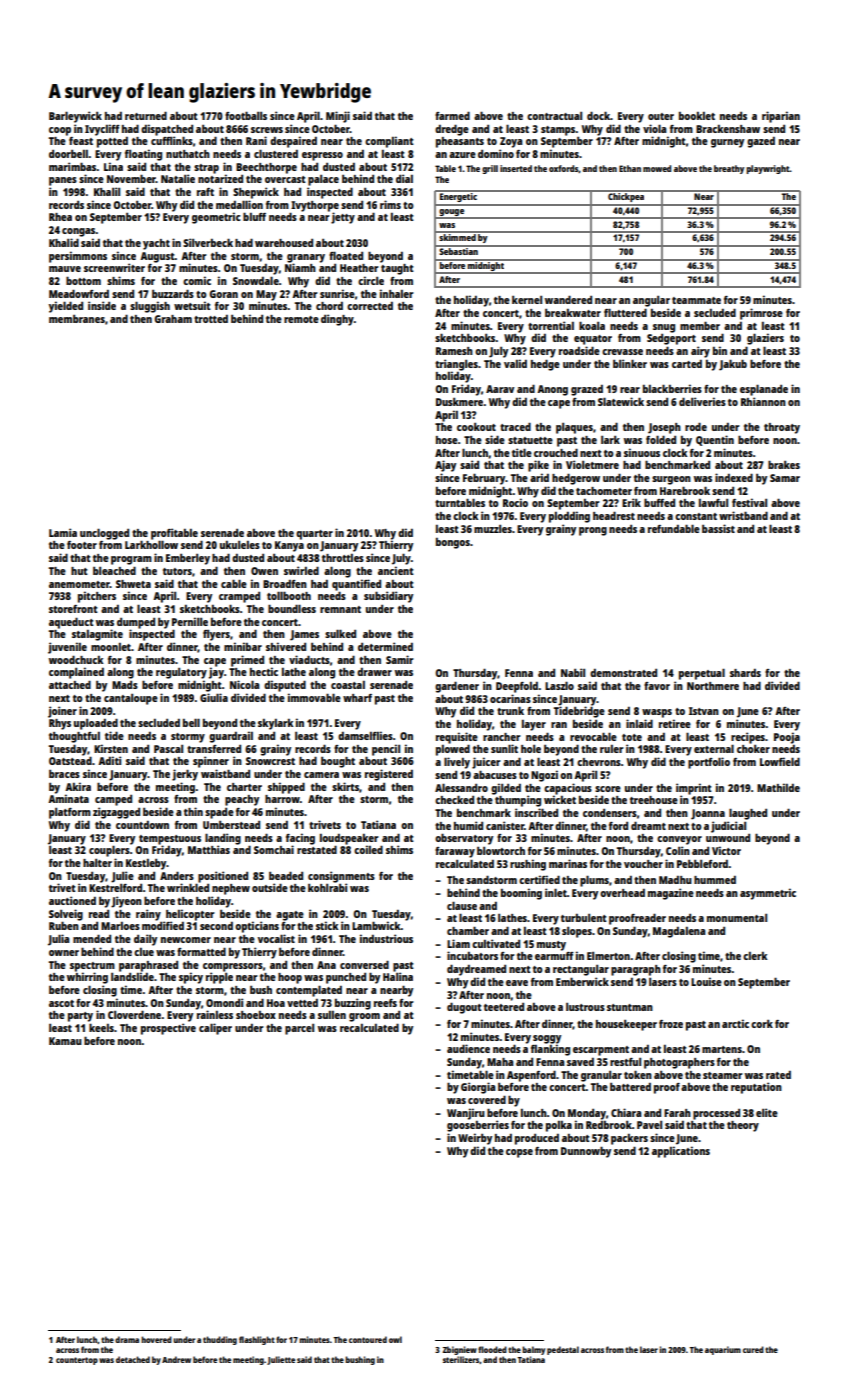 The width and height of the screenshot is (849, 1400). I want to click on inhaler, so click(397, 293).
